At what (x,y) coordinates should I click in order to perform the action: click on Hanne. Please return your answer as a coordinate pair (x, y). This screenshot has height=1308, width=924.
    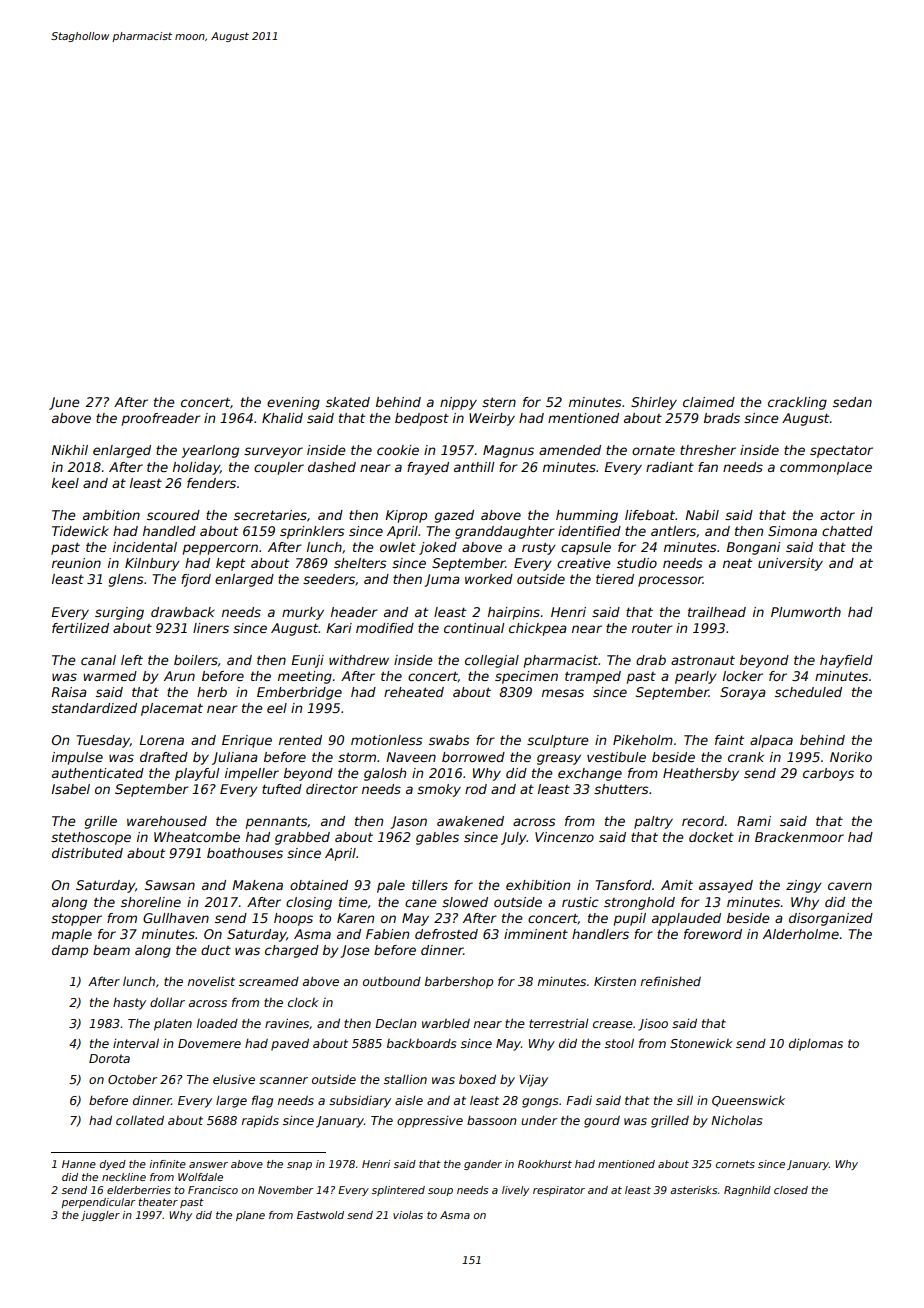
    Looking at the image, I should click on (79, 1164).
